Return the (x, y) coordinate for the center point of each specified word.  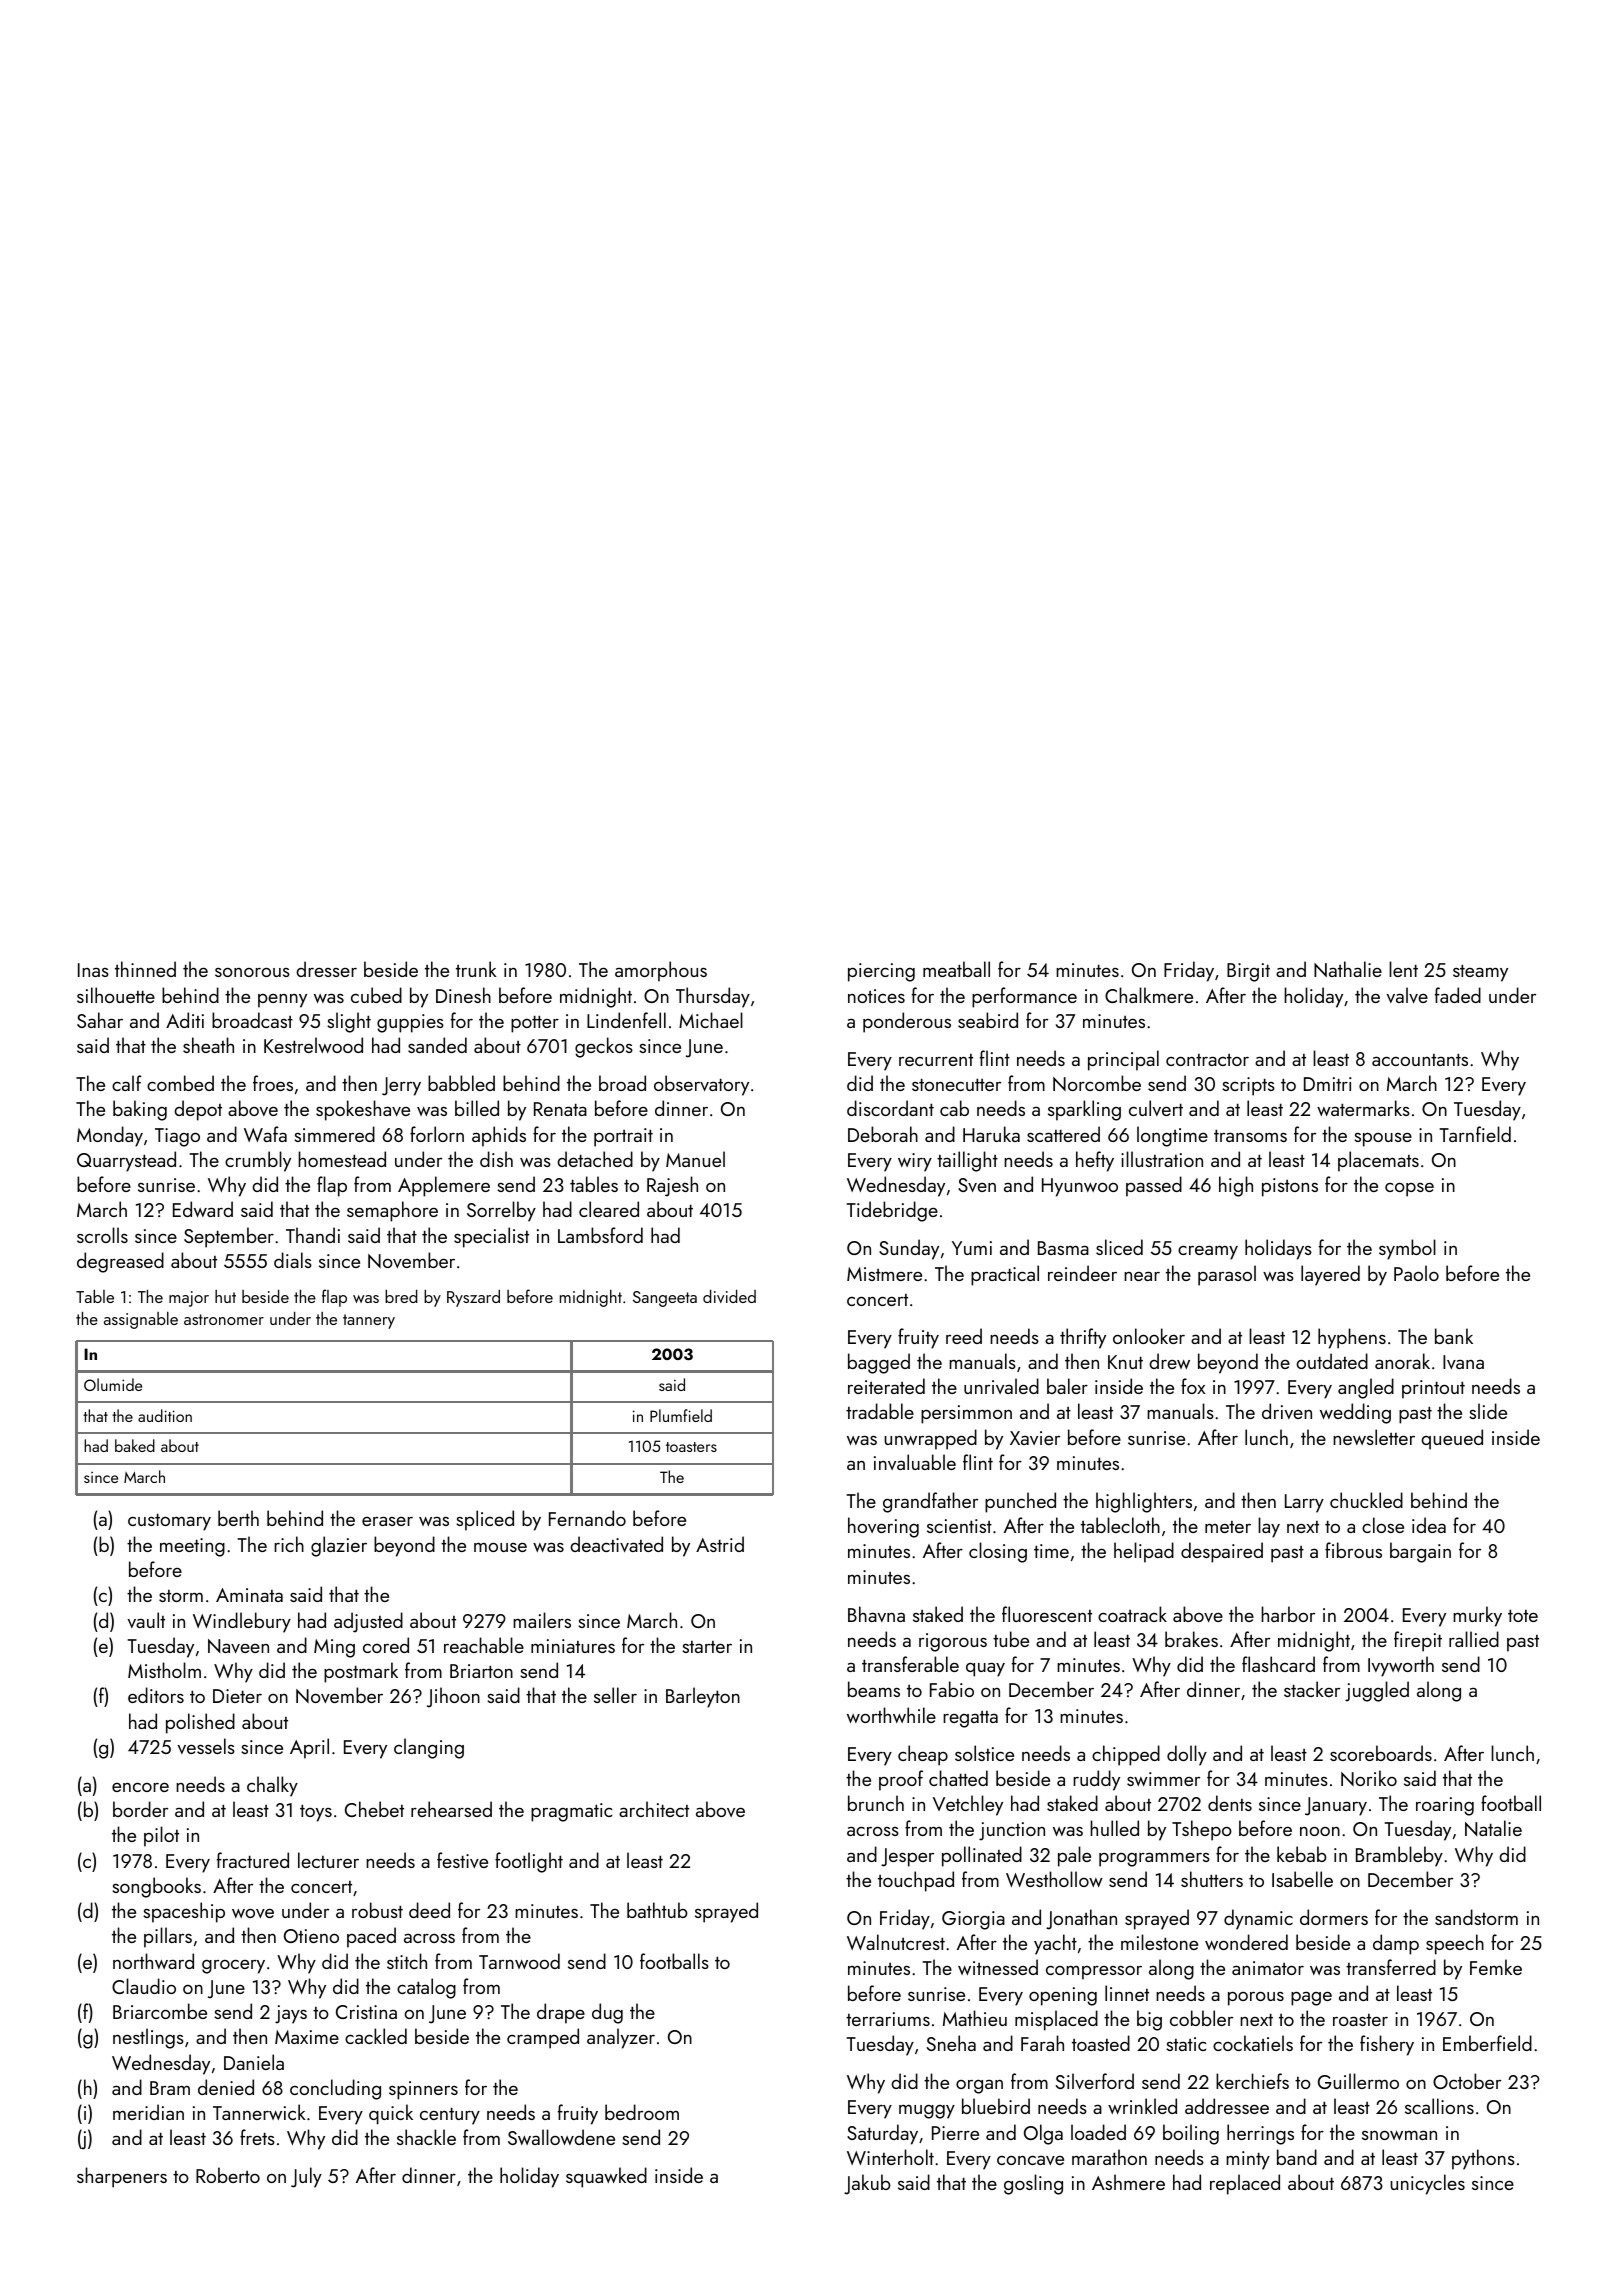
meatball (956, 969)
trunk (476, 969)
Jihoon (453, 1697)
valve (1407, 995)
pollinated (982, 1856)
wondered (1246, 1942)
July (306, 2177)
